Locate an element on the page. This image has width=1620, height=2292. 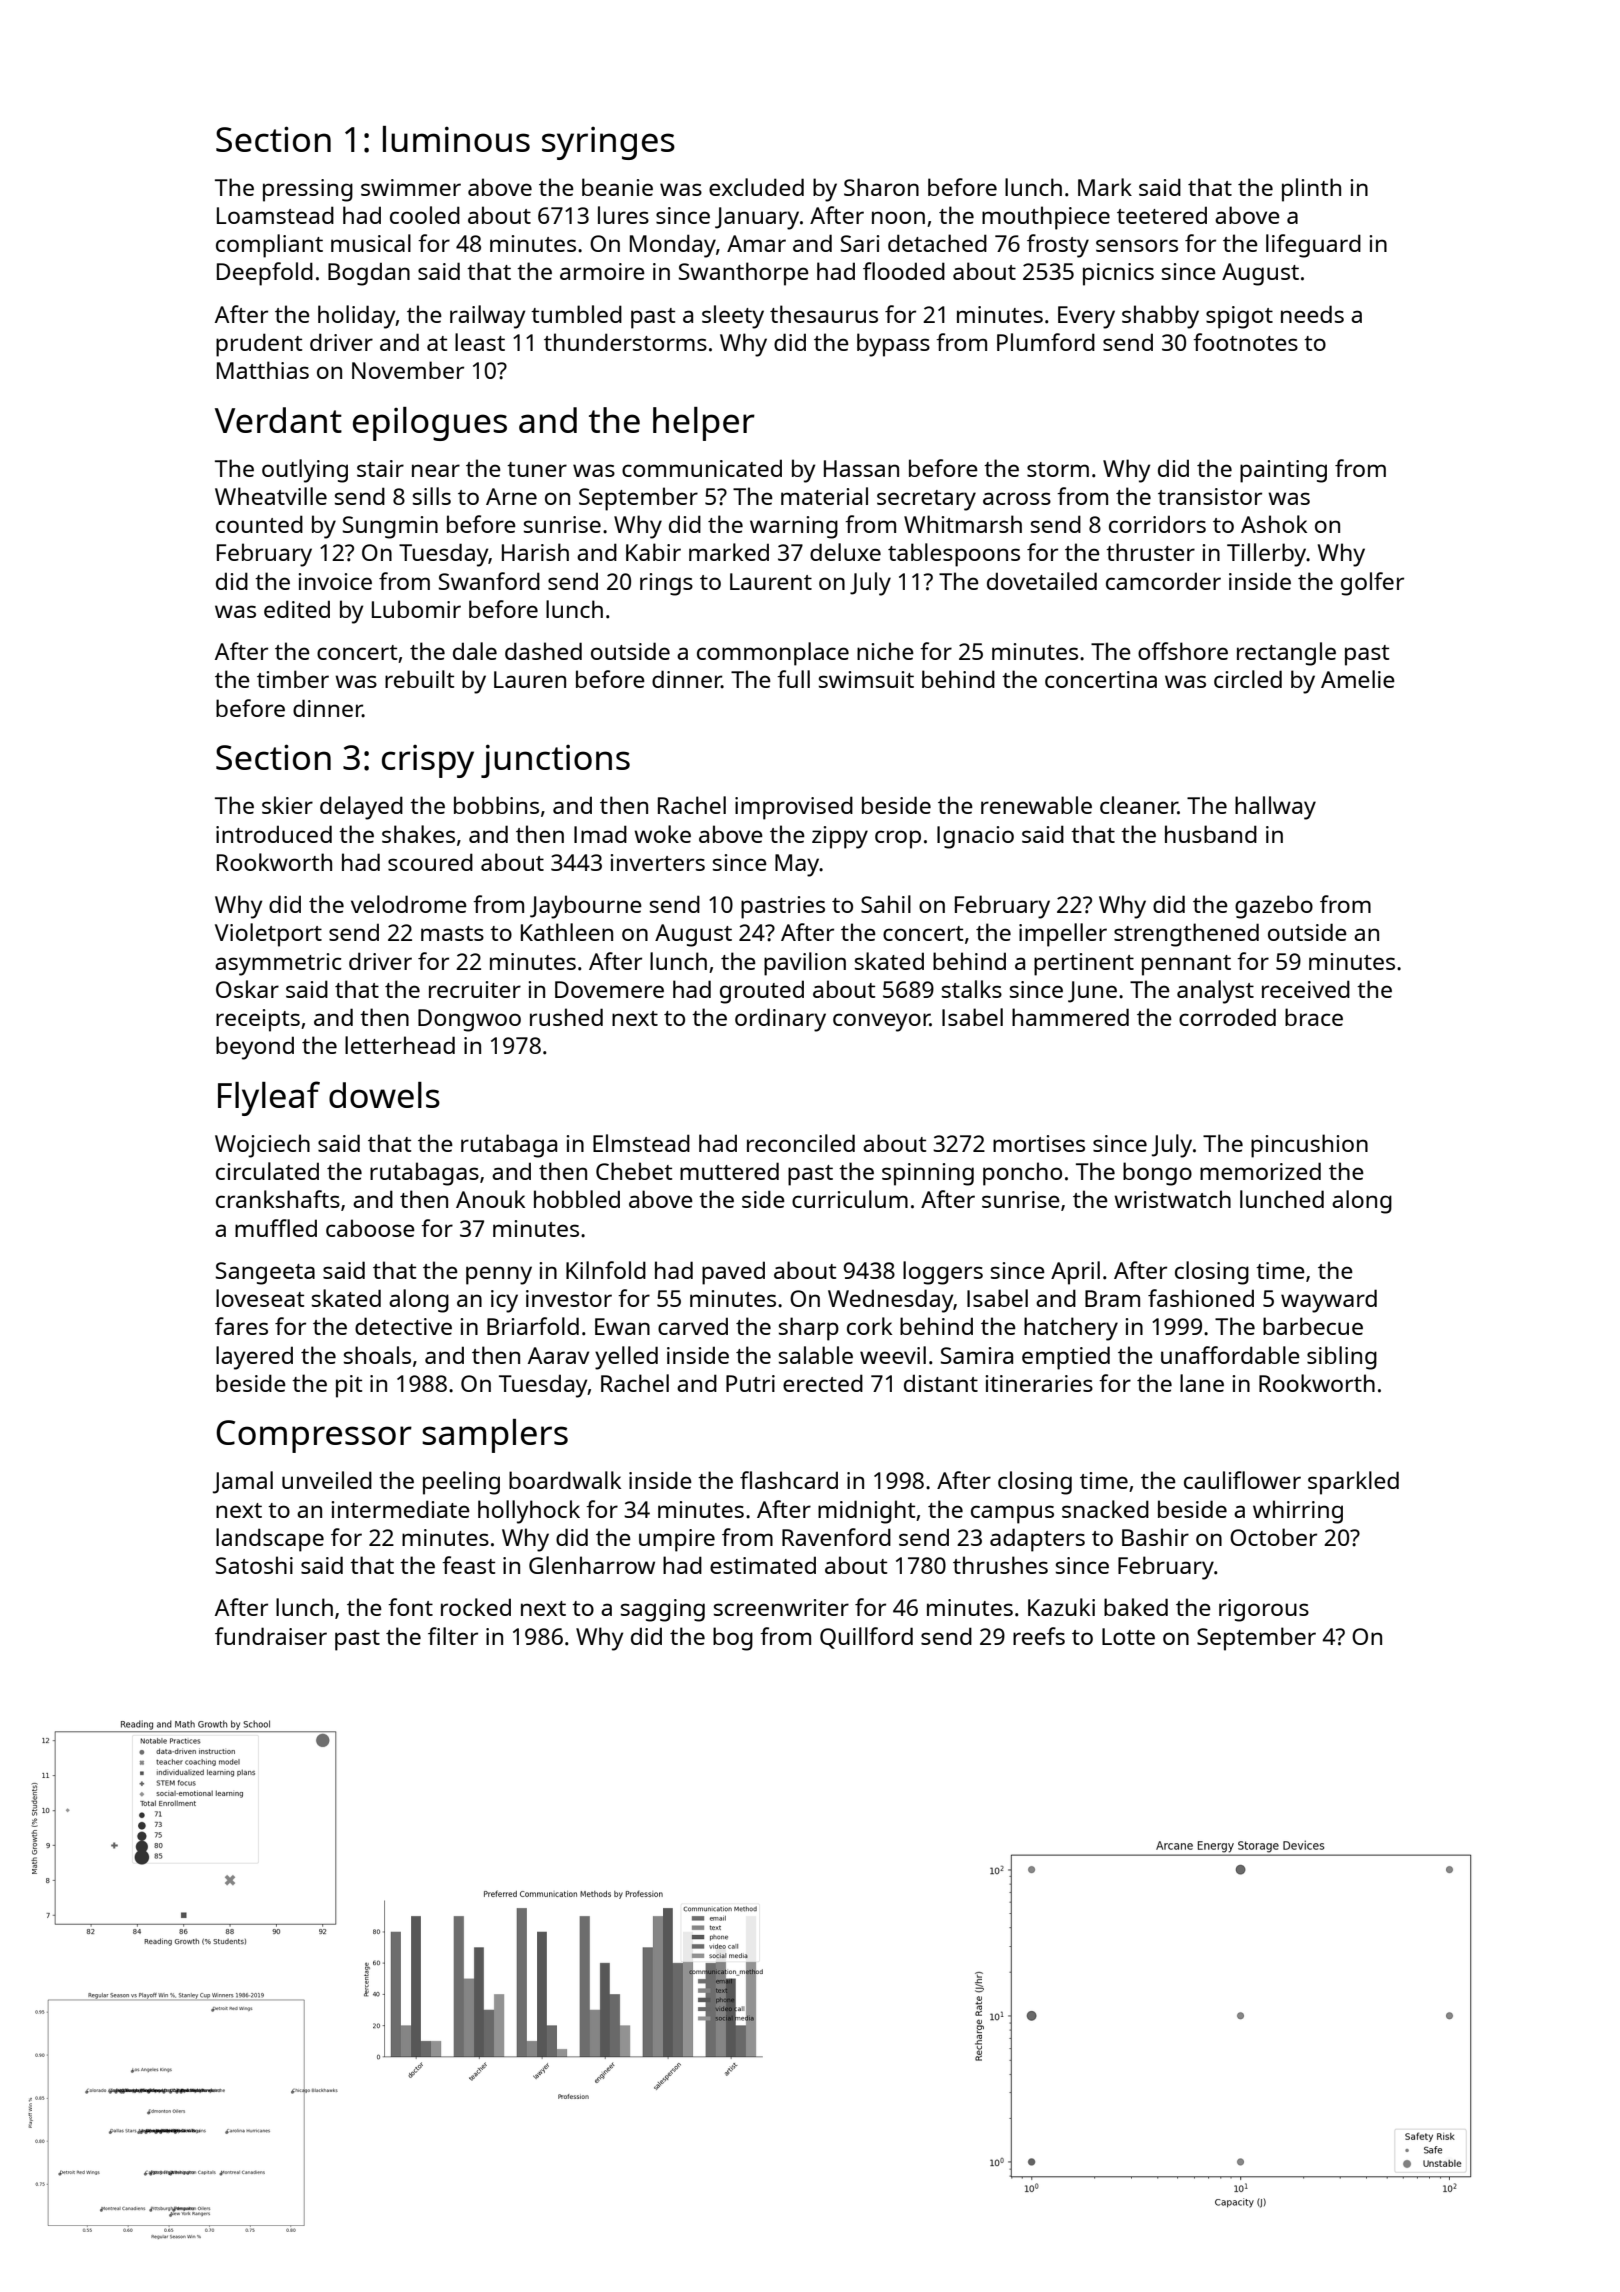
Bogdan is located at coordinates (369, 274).
